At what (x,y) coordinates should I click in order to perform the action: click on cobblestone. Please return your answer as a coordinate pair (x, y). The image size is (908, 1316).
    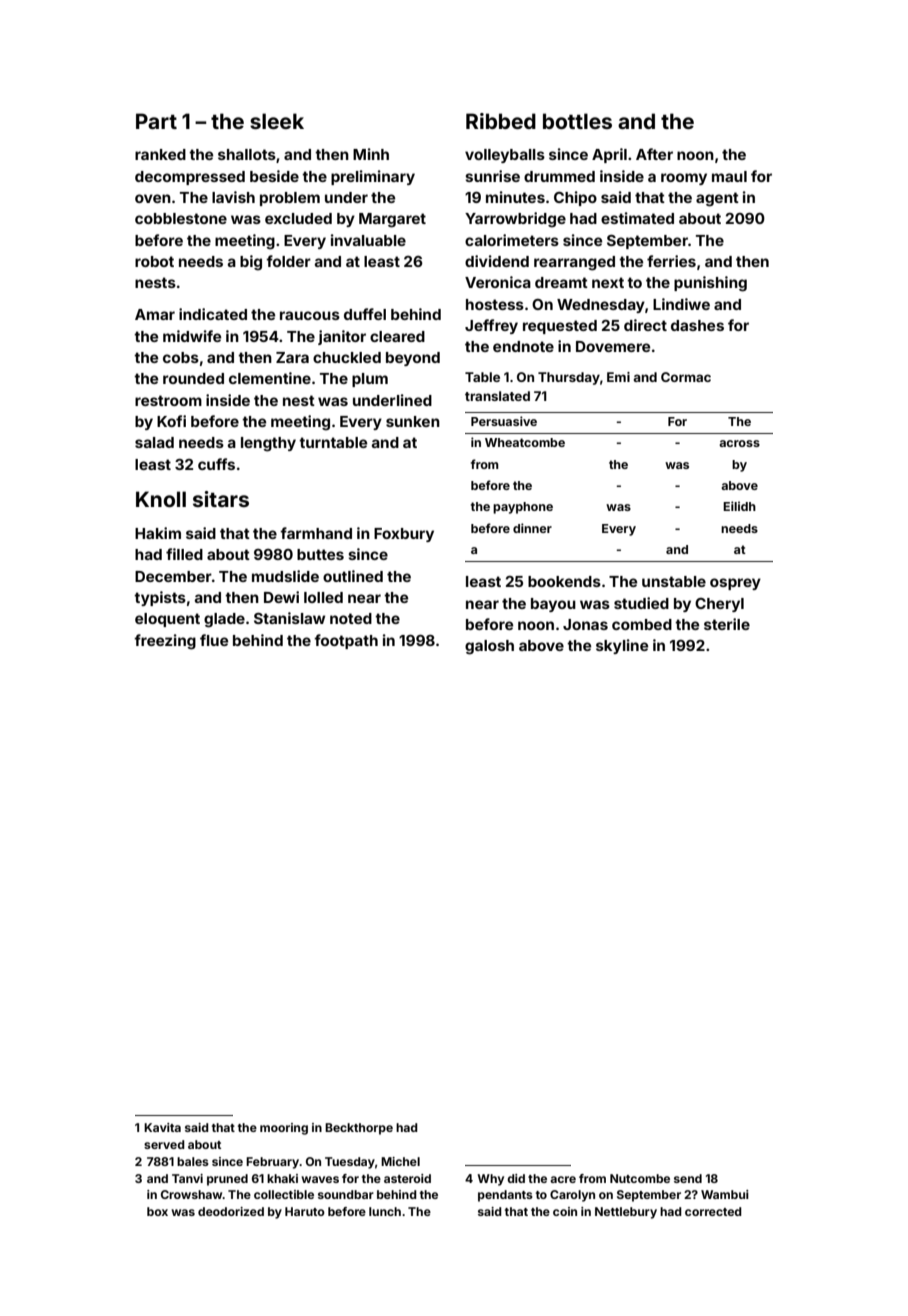
    Looking at the image, I should click on (181, 218).
